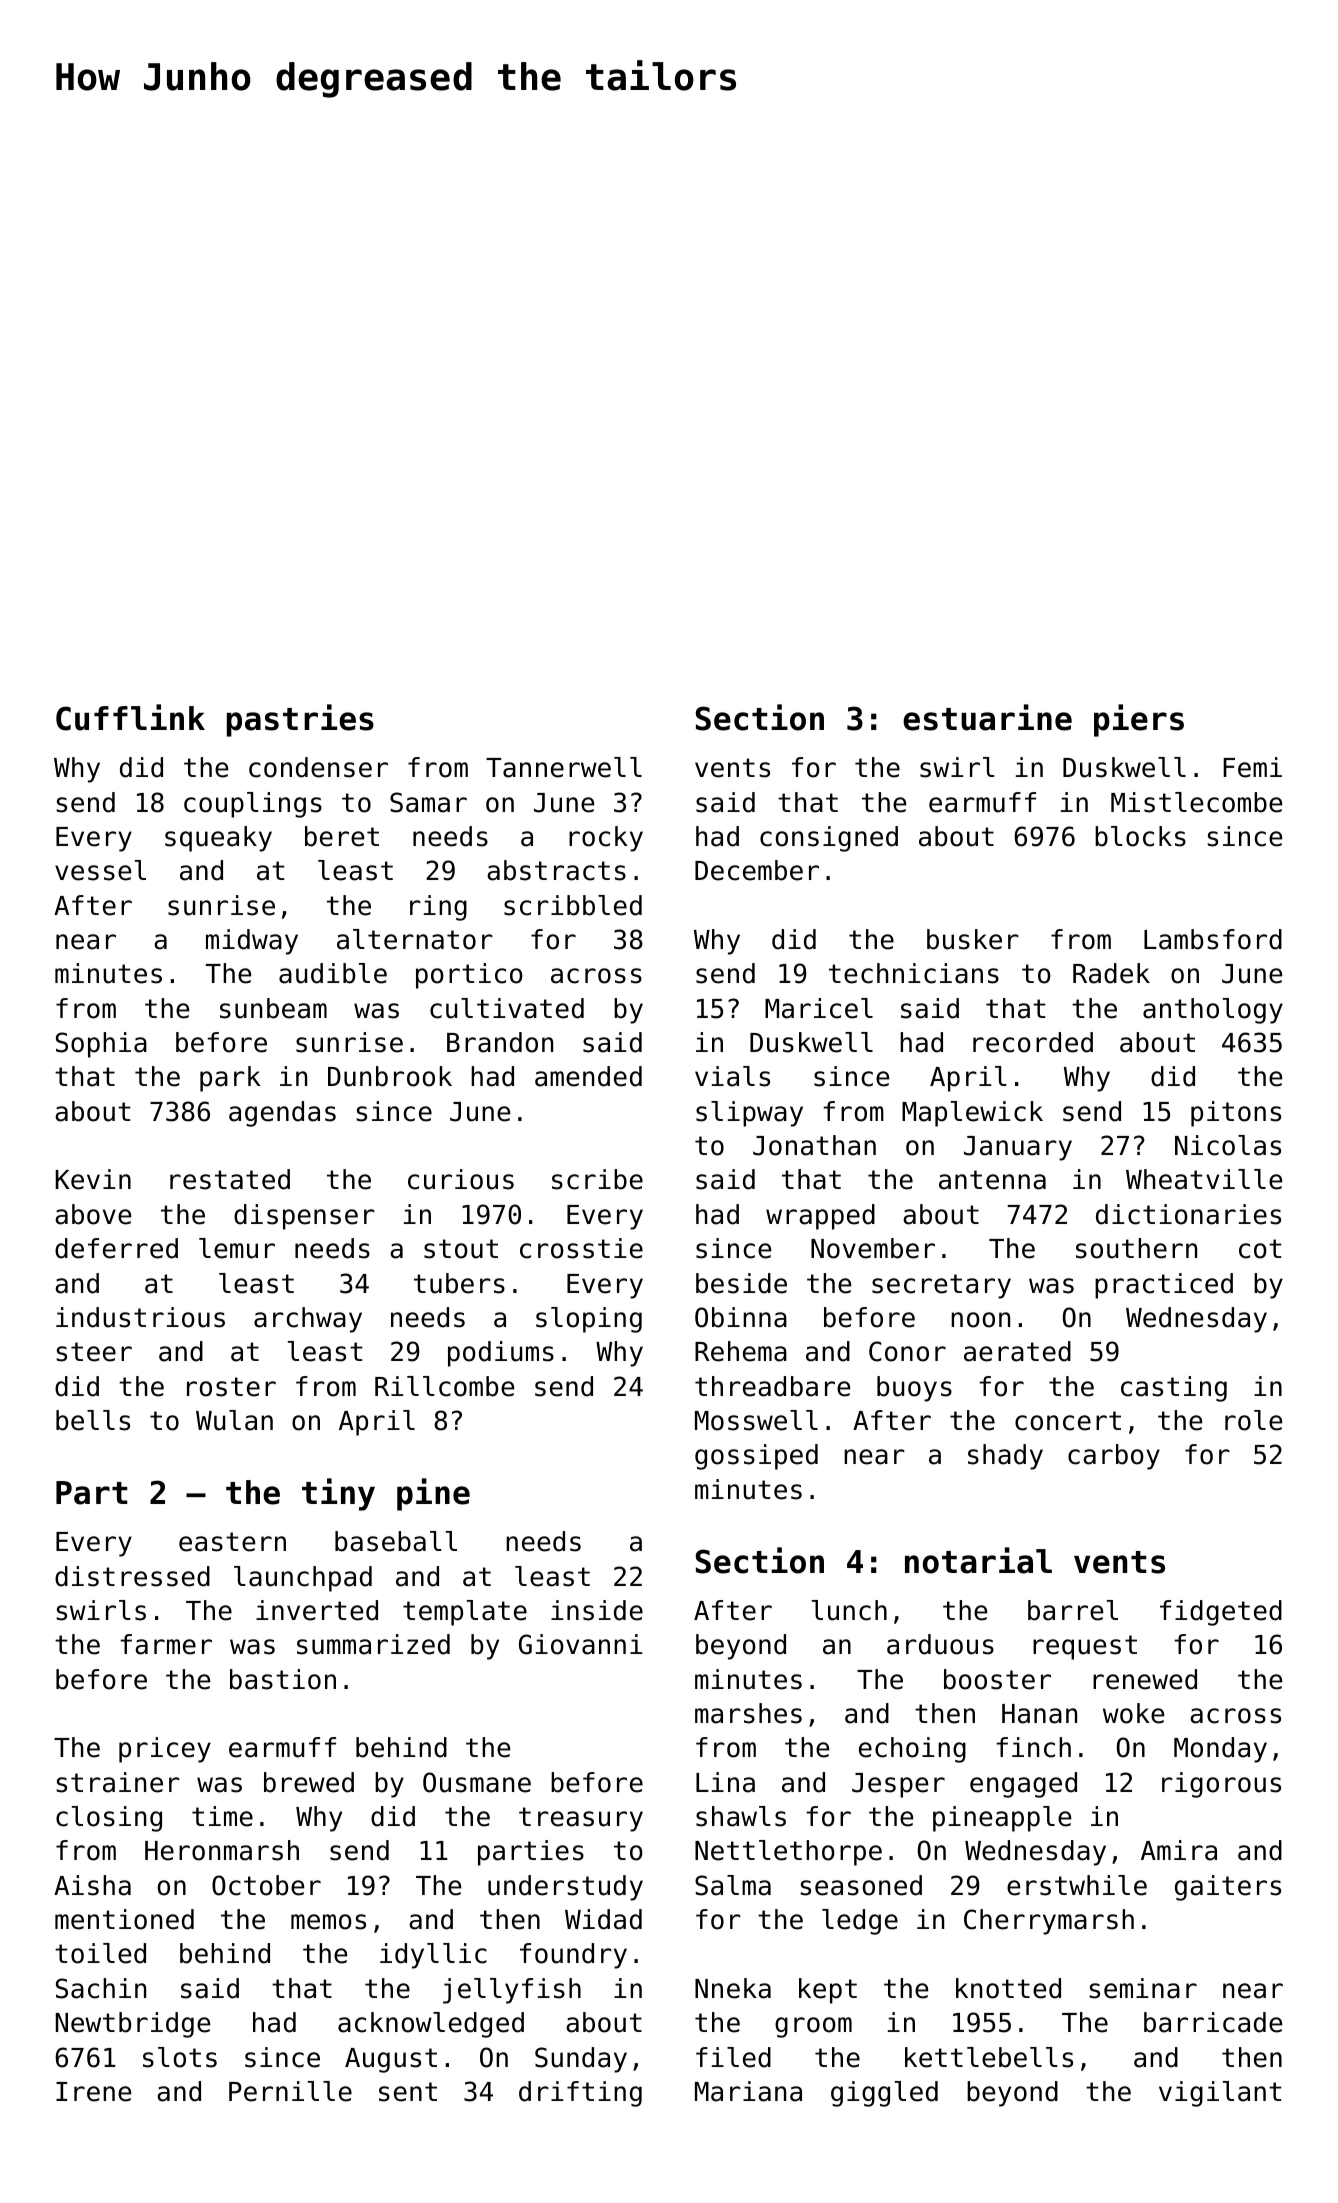 The image size is (1338, 2203). What do you see at coordinates (820, 1217) in the document?
I see `wrapped` at bounding box center [820, 1217].
